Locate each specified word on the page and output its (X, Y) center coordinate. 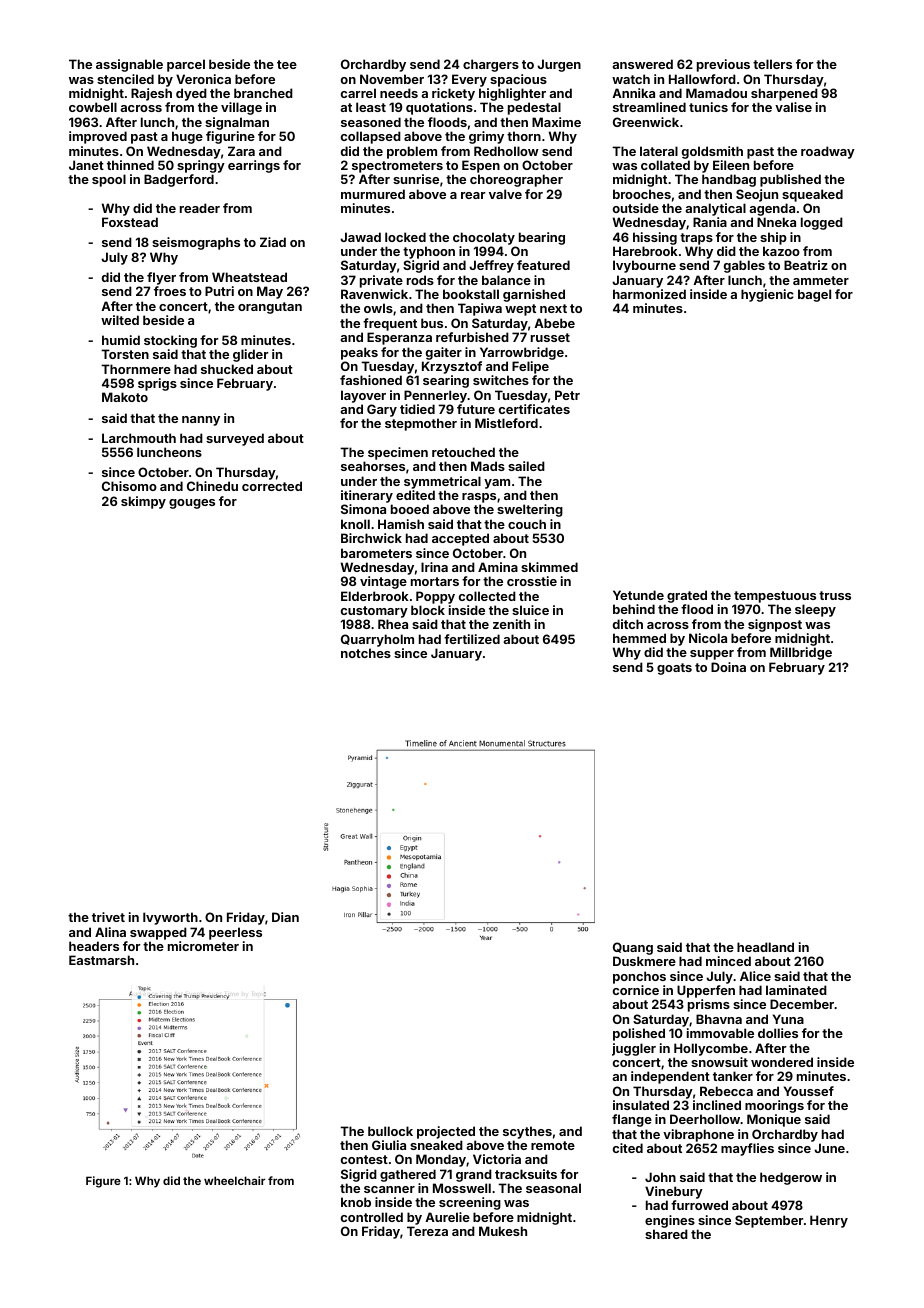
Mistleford (506, 423)
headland (765, 947)
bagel (814, 295)
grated (687, 596)
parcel (186, 65)
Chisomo (129, 486)
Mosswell (462, 1188)
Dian (285, 917)
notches (366, 653)
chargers (491, 65)
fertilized (472, 639)
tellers (772, 64)
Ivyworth (170, 918)
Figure (103, 1182)
